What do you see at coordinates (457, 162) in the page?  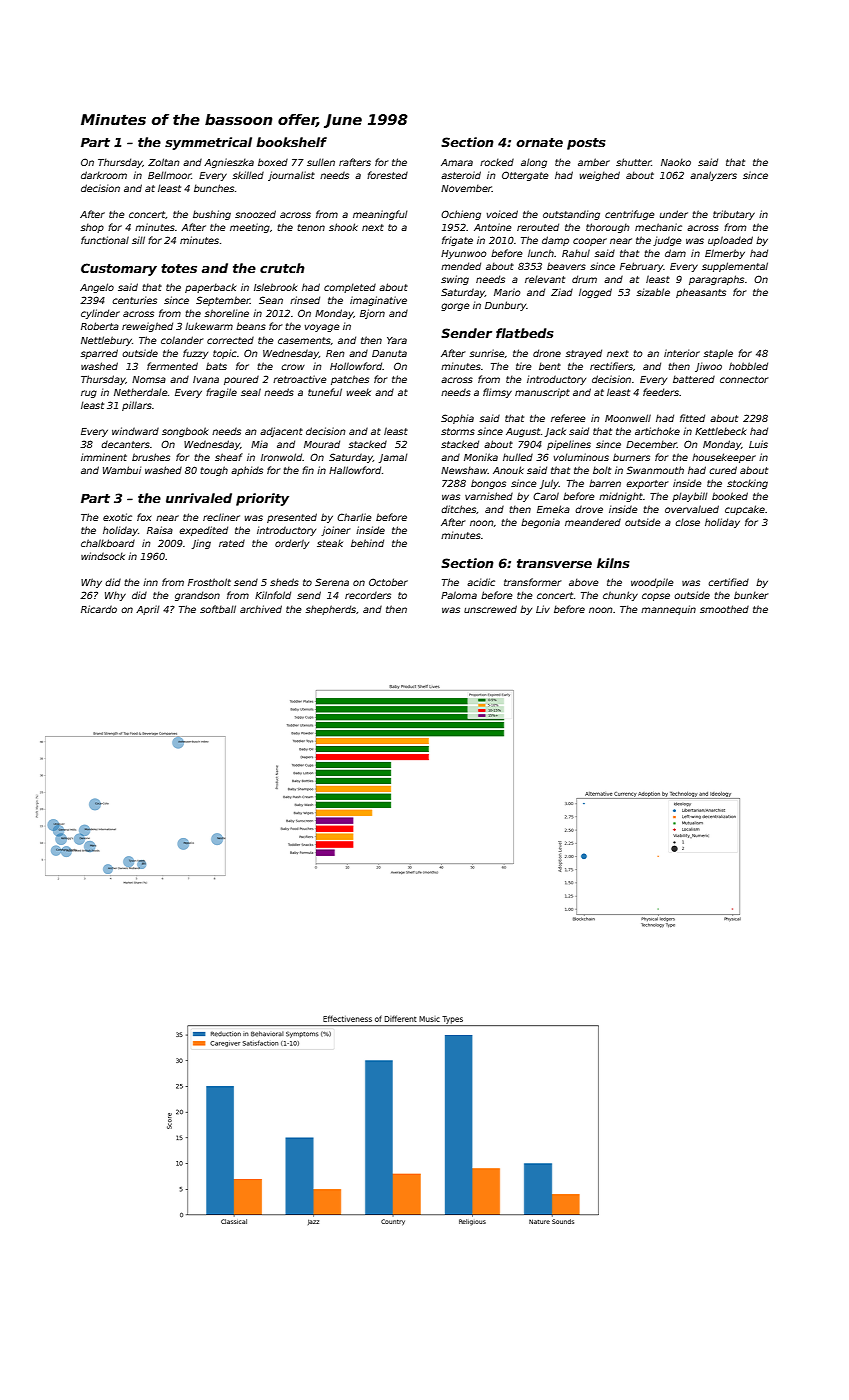 I see `Amara` at bounding box center [457, 162].
